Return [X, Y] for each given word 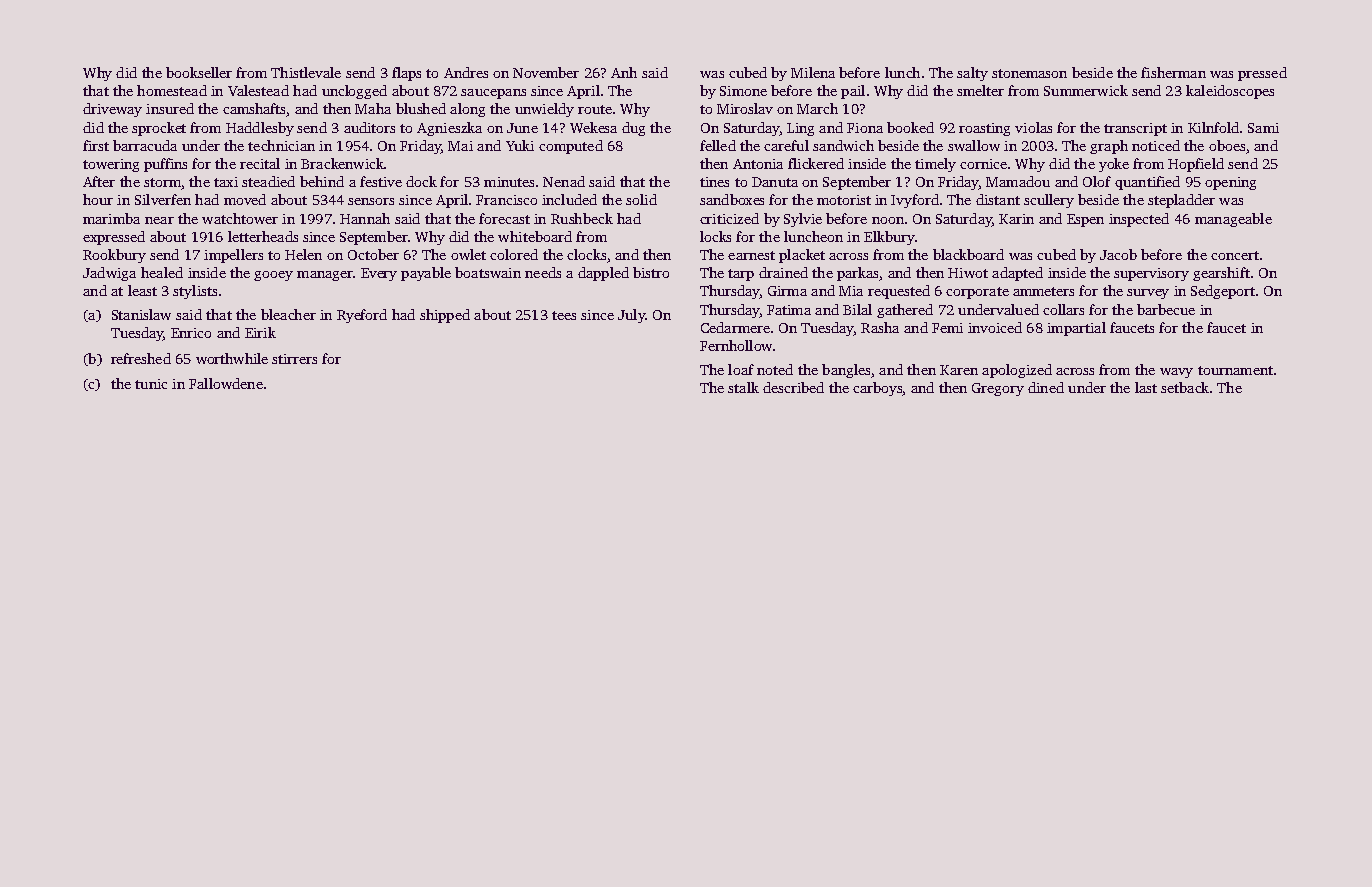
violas [1033, 127]
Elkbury [889, 238]
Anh [624, 72]
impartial [1076, 329]
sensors [371, 201]
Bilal [857, 309]
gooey [273, 276]
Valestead [258, 90]
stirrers [294, 359]
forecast [504, 218]
